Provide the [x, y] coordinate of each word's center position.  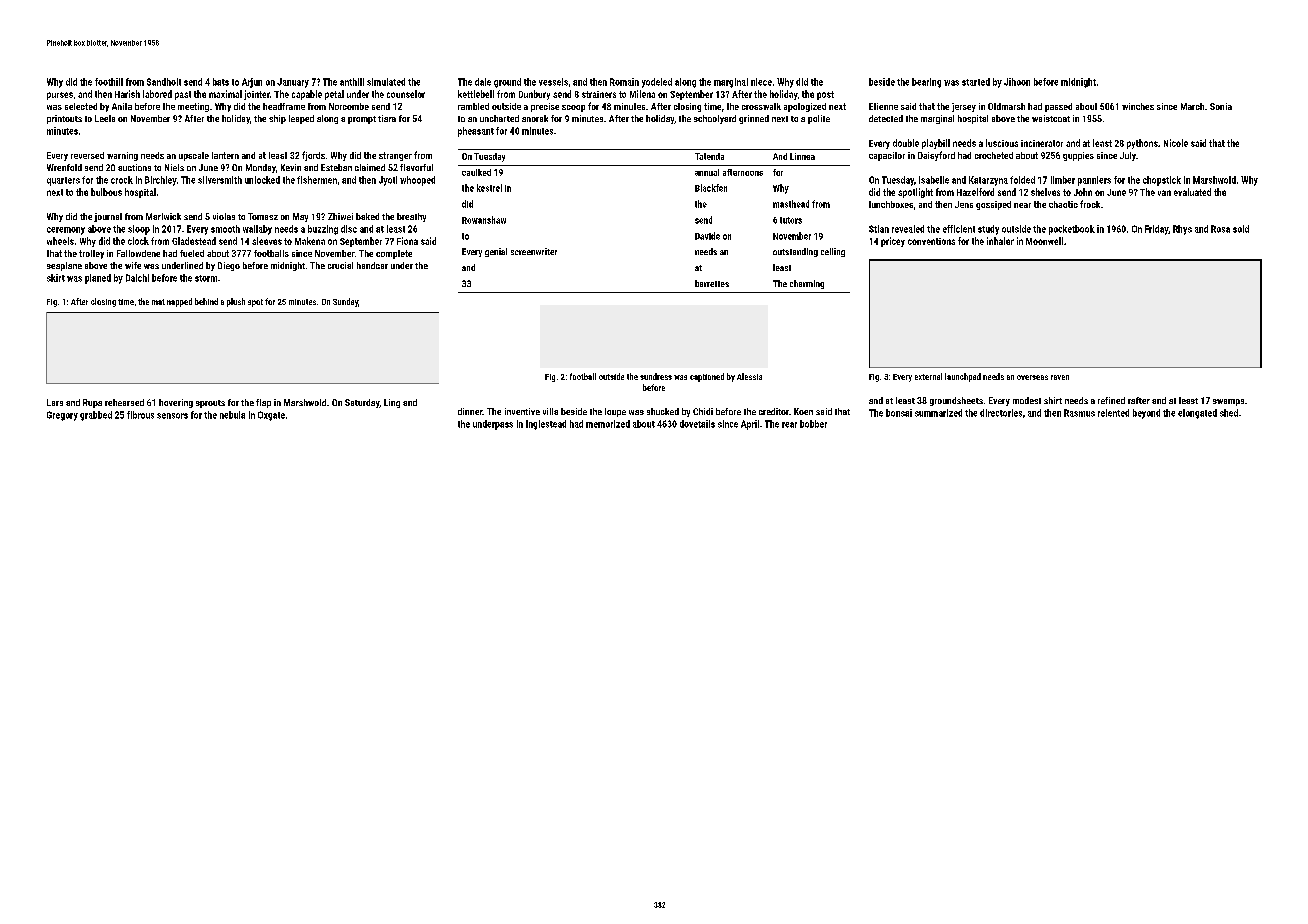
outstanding [795, 252]
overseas [1032, 377]
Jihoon [1017, 82]
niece [761, 82]
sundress [656, 376]
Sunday [345, 302]
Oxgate [271, 416]
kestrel [489, 188]
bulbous [106, 192]
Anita [122, 106]
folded [1022, 180]
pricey [893, 242]
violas [224, 216]
